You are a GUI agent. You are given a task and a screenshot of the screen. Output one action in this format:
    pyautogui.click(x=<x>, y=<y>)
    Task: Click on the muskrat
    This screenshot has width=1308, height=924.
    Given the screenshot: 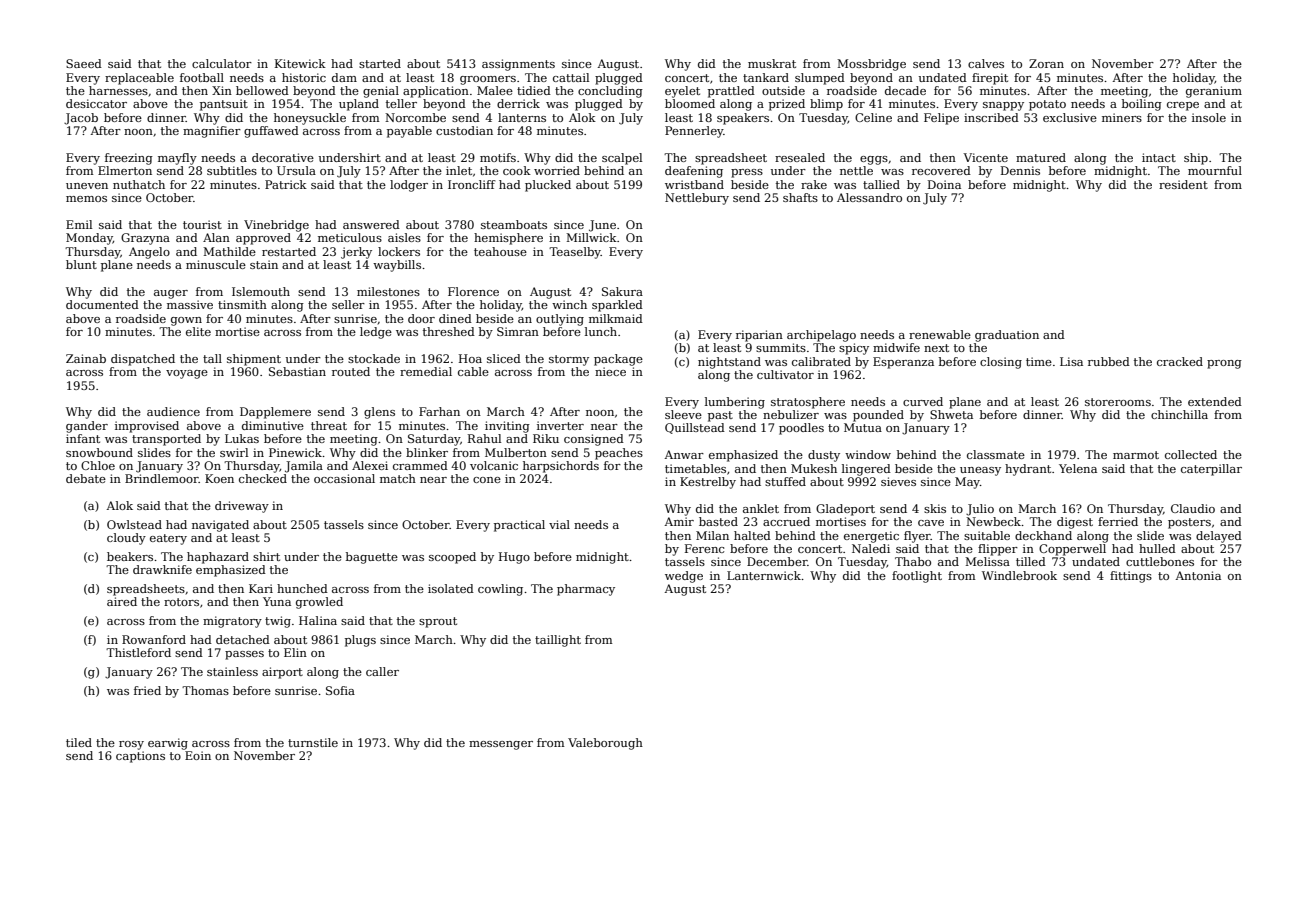 What is the action you would take?
    pyautogui.click(x=772, y=63)
